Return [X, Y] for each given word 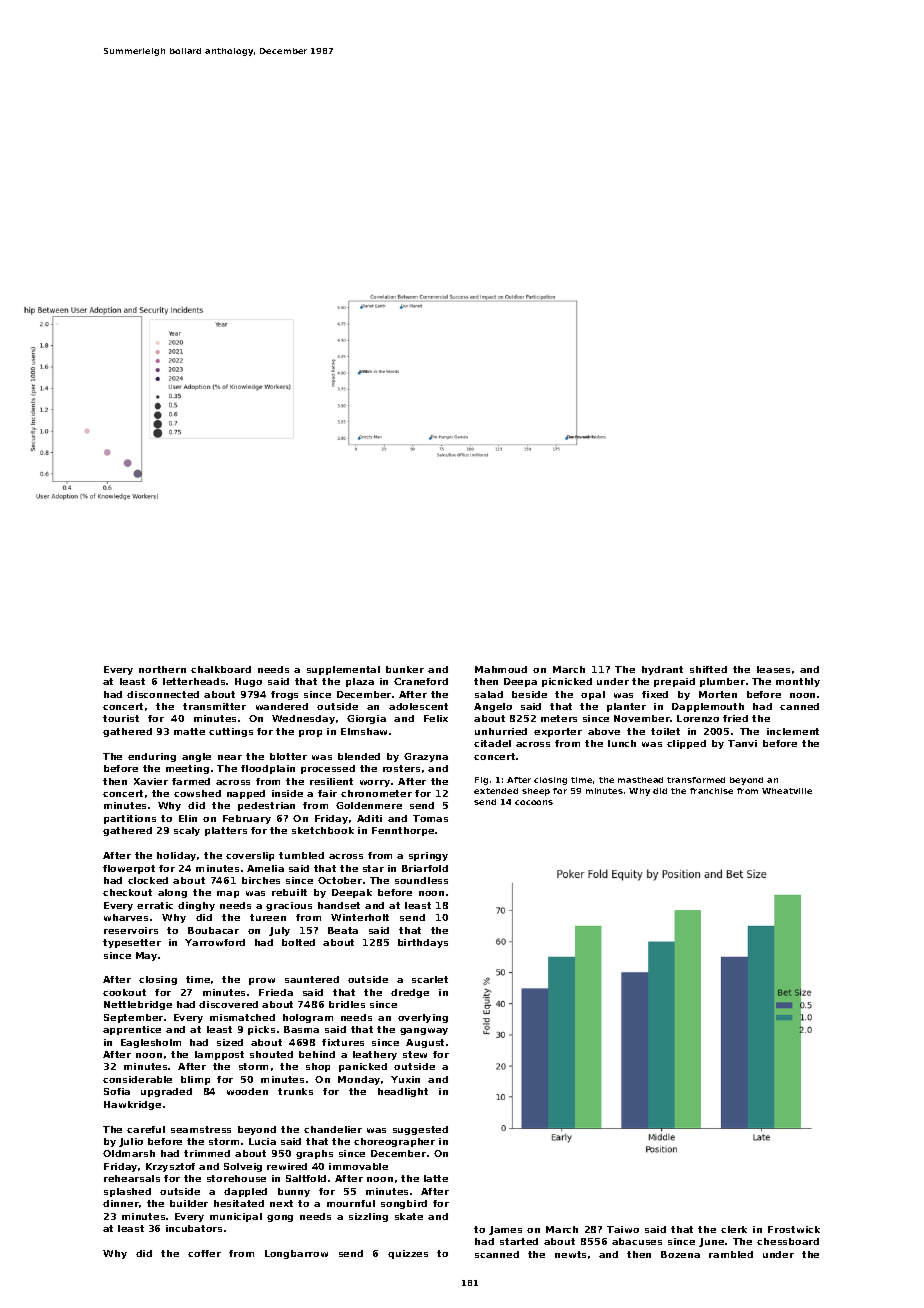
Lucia [262, 1141]
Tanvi [742, 743]
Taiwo [623, 1229]
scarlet [430, 979]
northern [162, 669]
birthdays [423, 943]
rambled [731, 1254]
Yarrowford [215, 942]
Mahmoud [501, 669]
